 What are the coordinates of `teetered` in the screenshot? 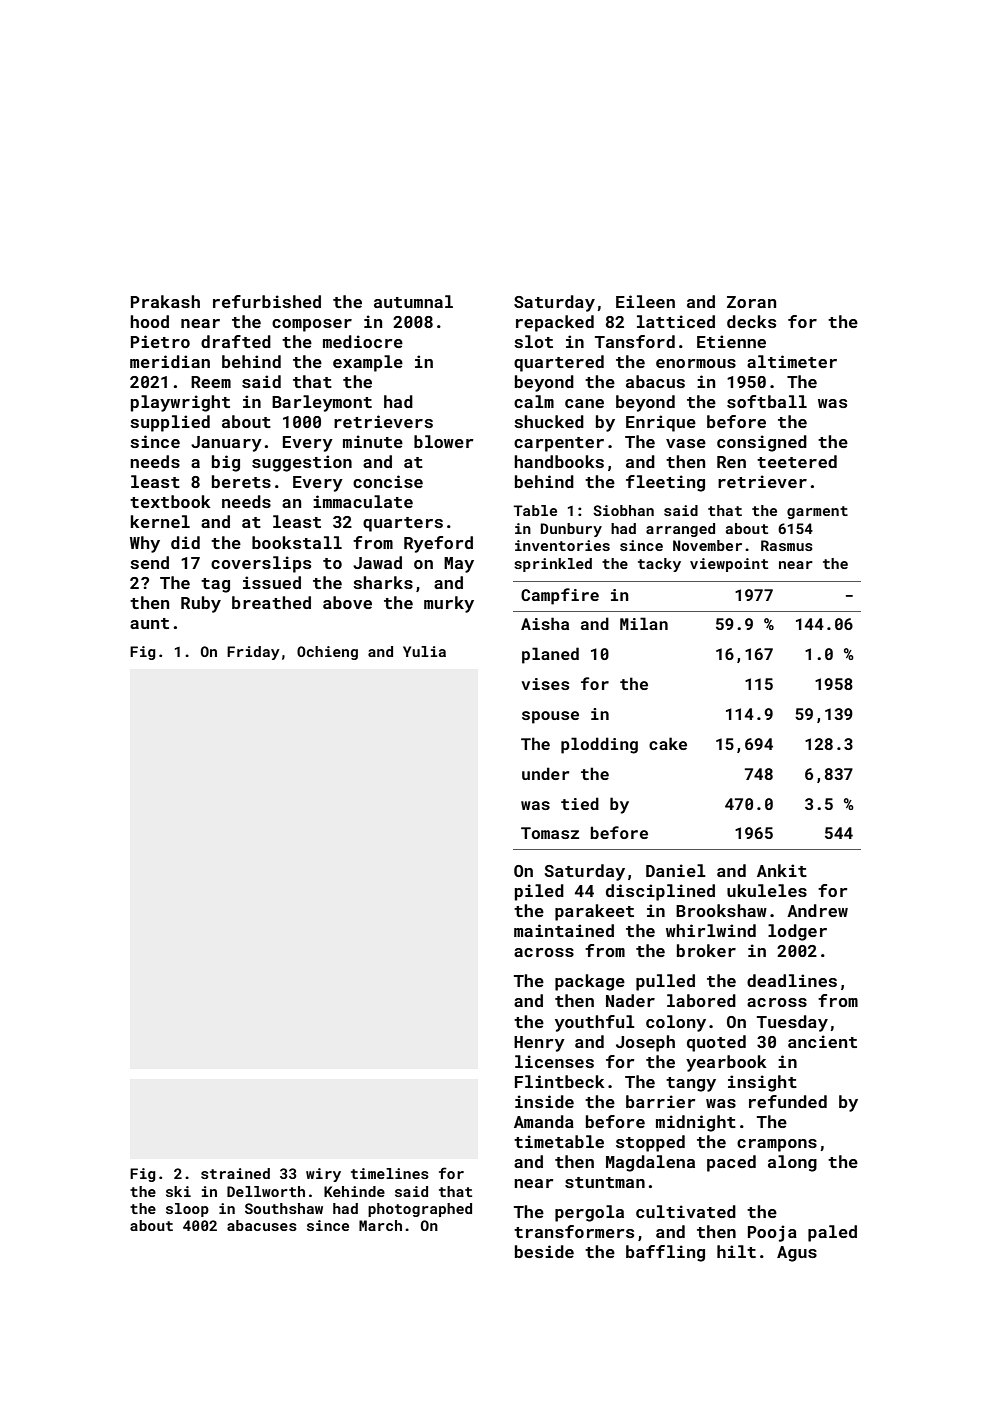 It's located at (797, 461).
